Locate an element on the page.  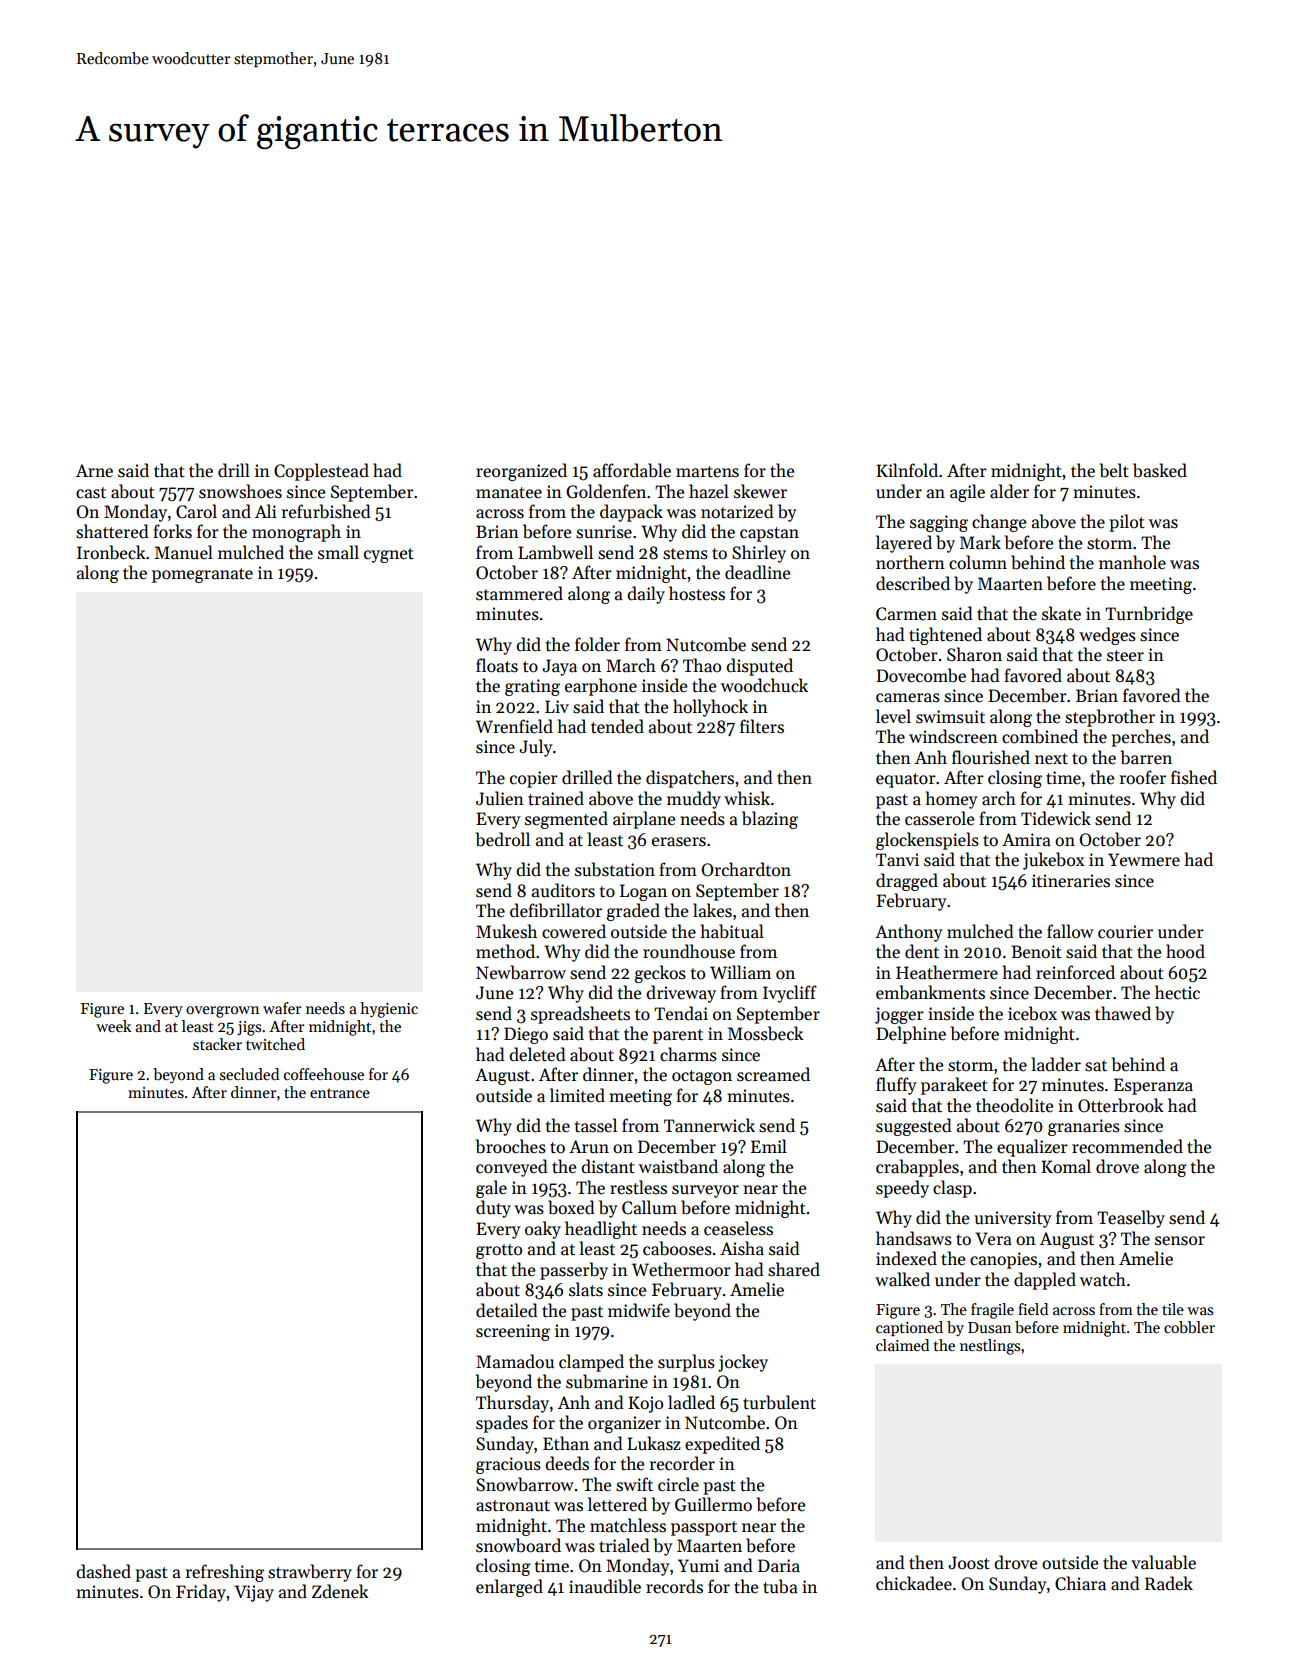
inaudible is located at coordinates (605, 1586).
